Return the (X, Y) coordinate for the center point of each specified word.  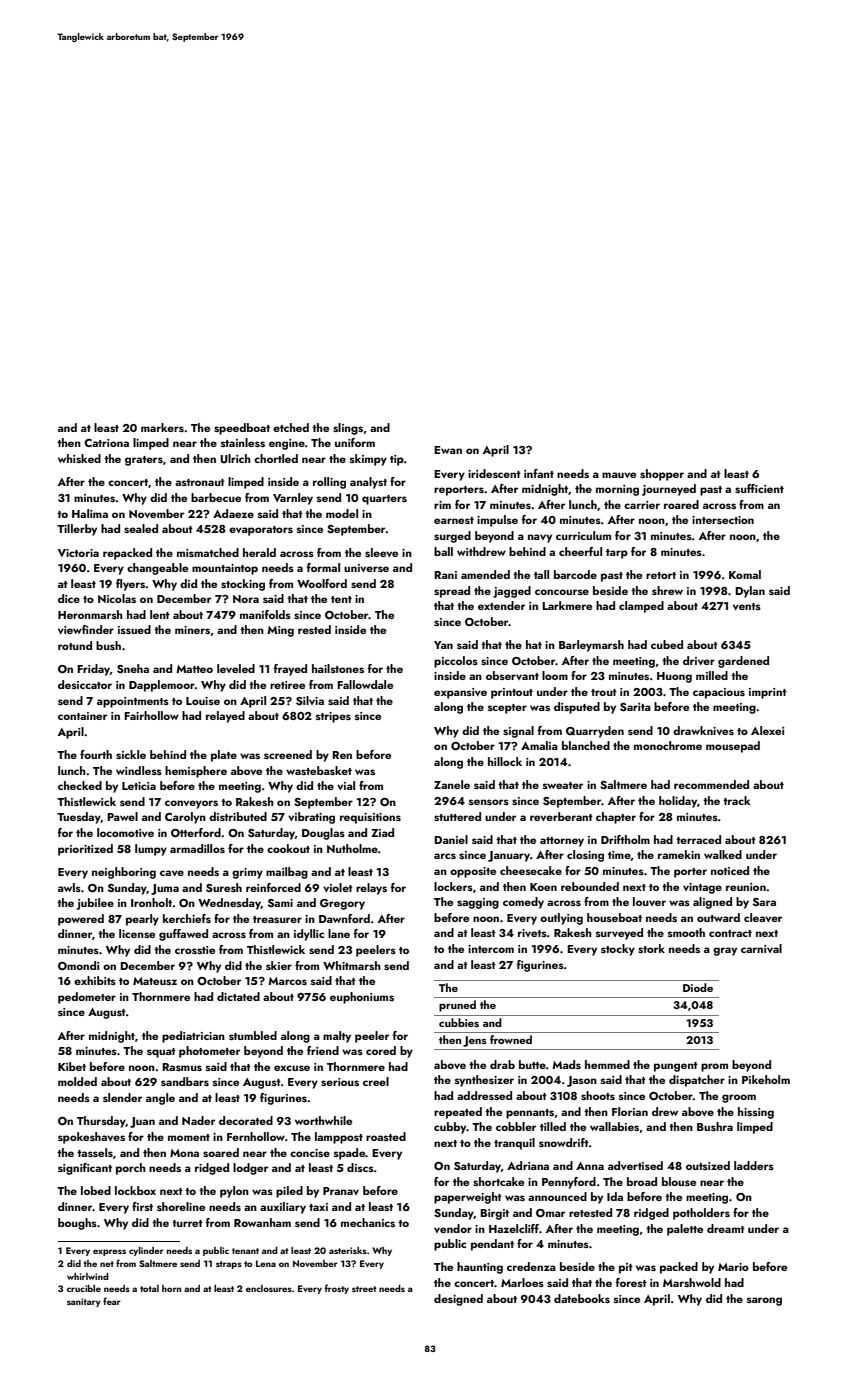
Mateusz (155, 981)
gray (725, 951)
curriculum (583, 535)
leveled (236, 668)
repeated (458, 1113)
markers (162, 427)
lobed (96, 1190)
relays (371, 889)
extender (501, 605)
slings (348, 429)
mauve (619, 475)
